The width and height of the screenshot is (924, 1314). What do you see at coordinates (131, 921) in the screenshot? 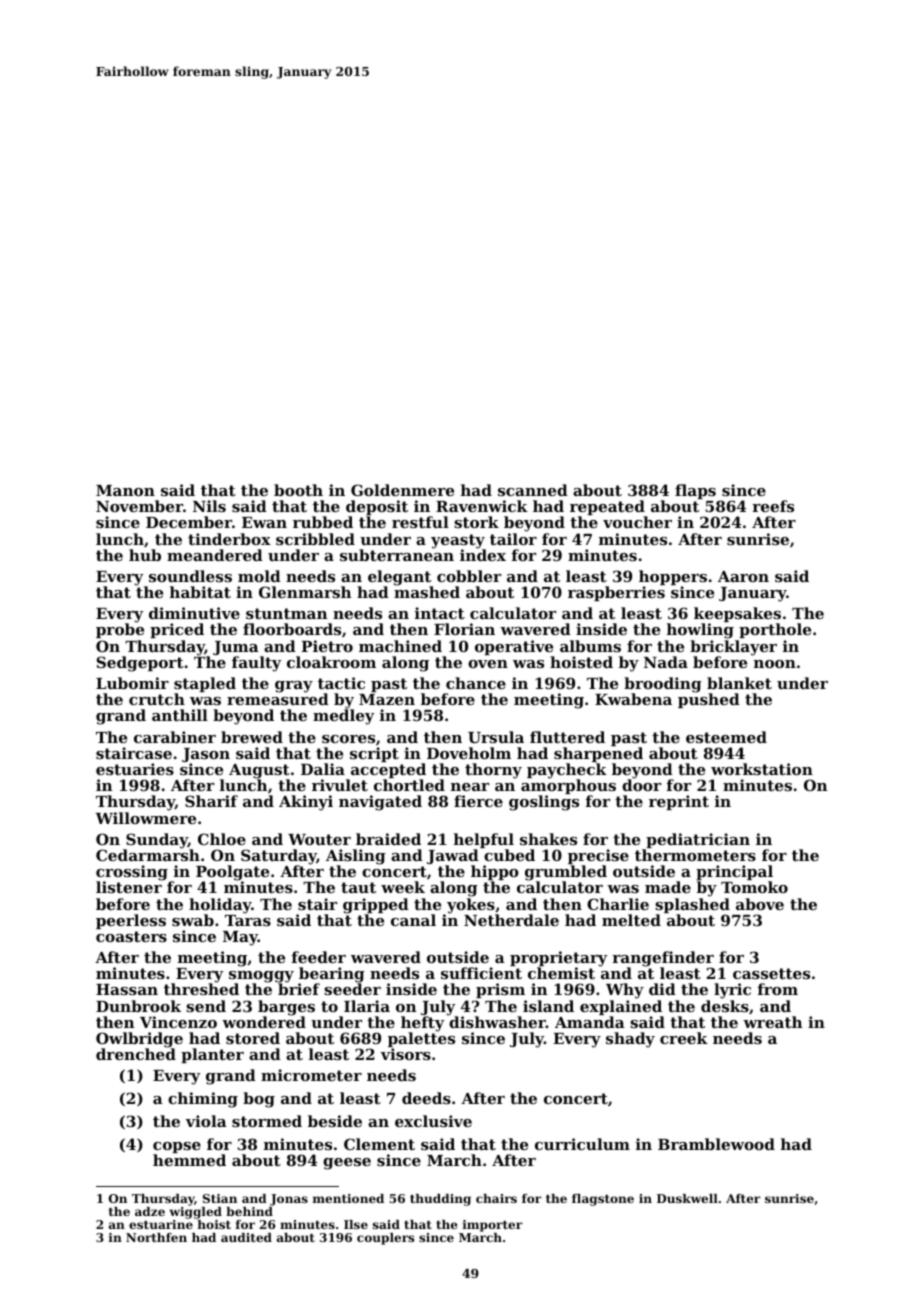
I see `peerless` at bounding box center [131, 921].
